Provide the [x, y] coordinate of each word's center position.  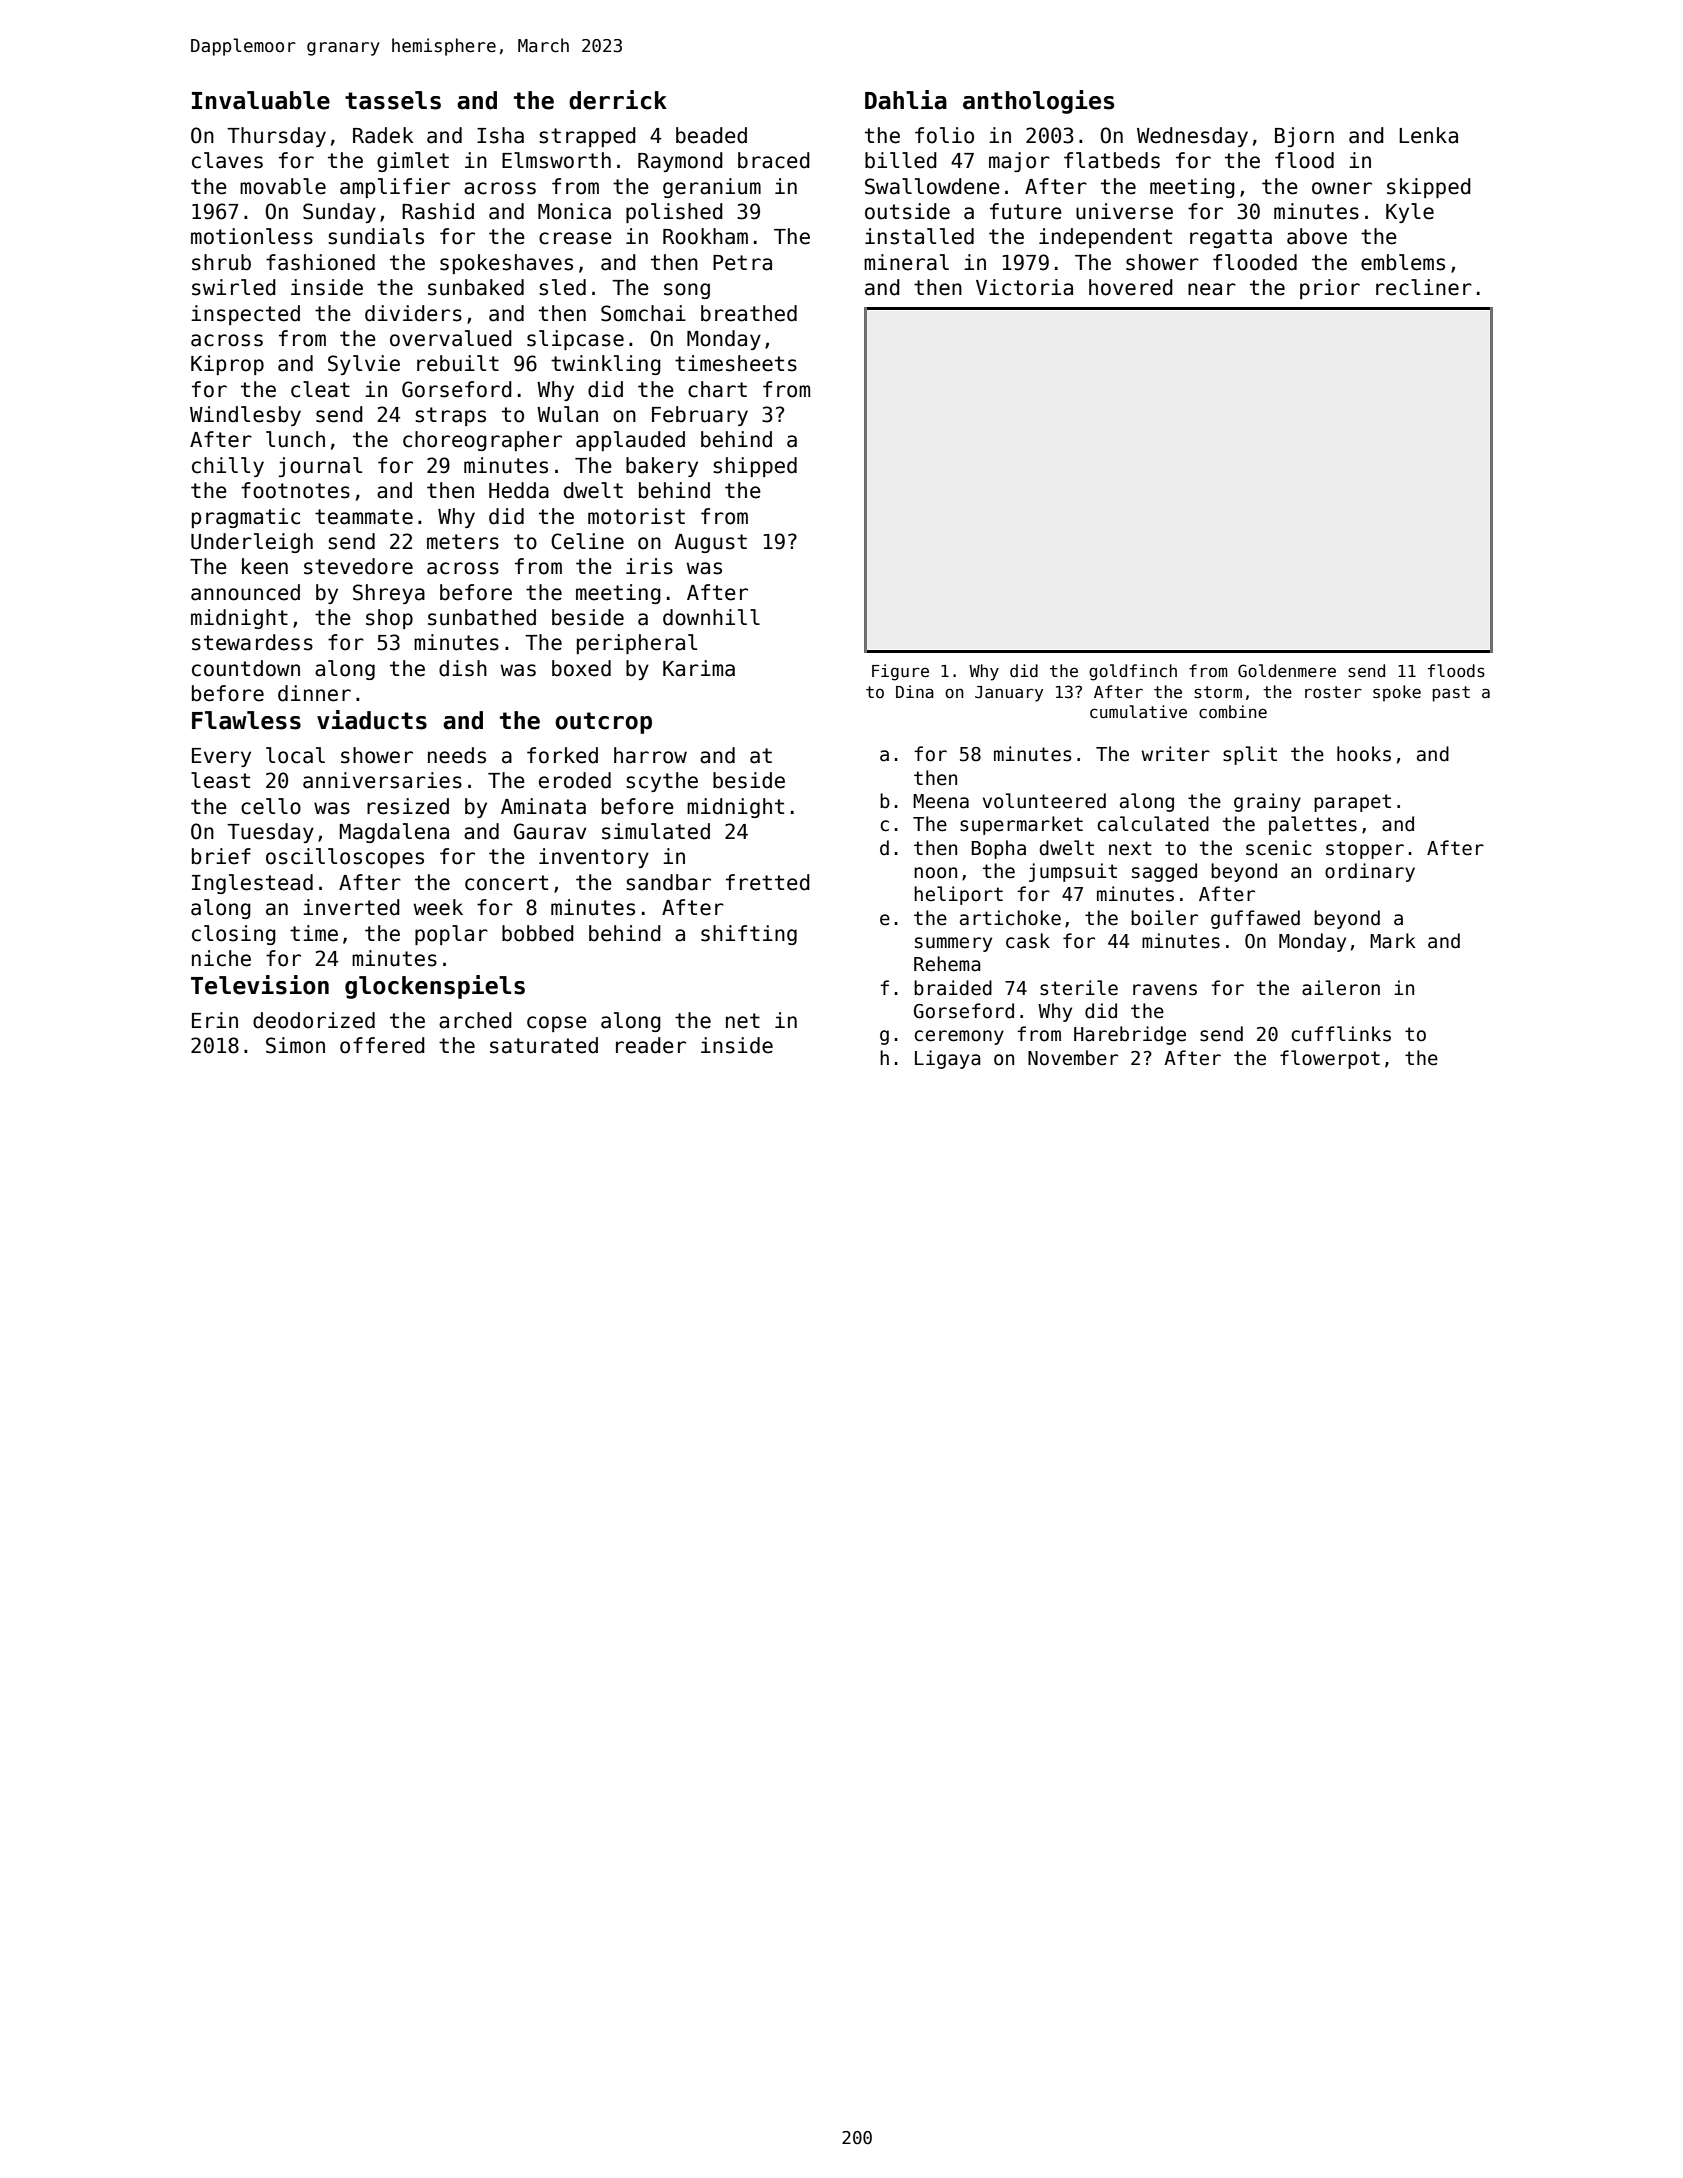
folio [944, 135]
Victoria [1024, 287]
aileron [1341, 988]
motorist [636, 516]
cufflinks [1341, 1034]
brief [221, 856]
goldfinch [1133, 672]
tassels [393, 100]
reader [651, 1045]
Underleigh [252, 543]
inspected [245, 315]
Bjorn [1304, 137]
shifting [749, 935]
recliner [1424, 287]
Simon [295, 1045]
